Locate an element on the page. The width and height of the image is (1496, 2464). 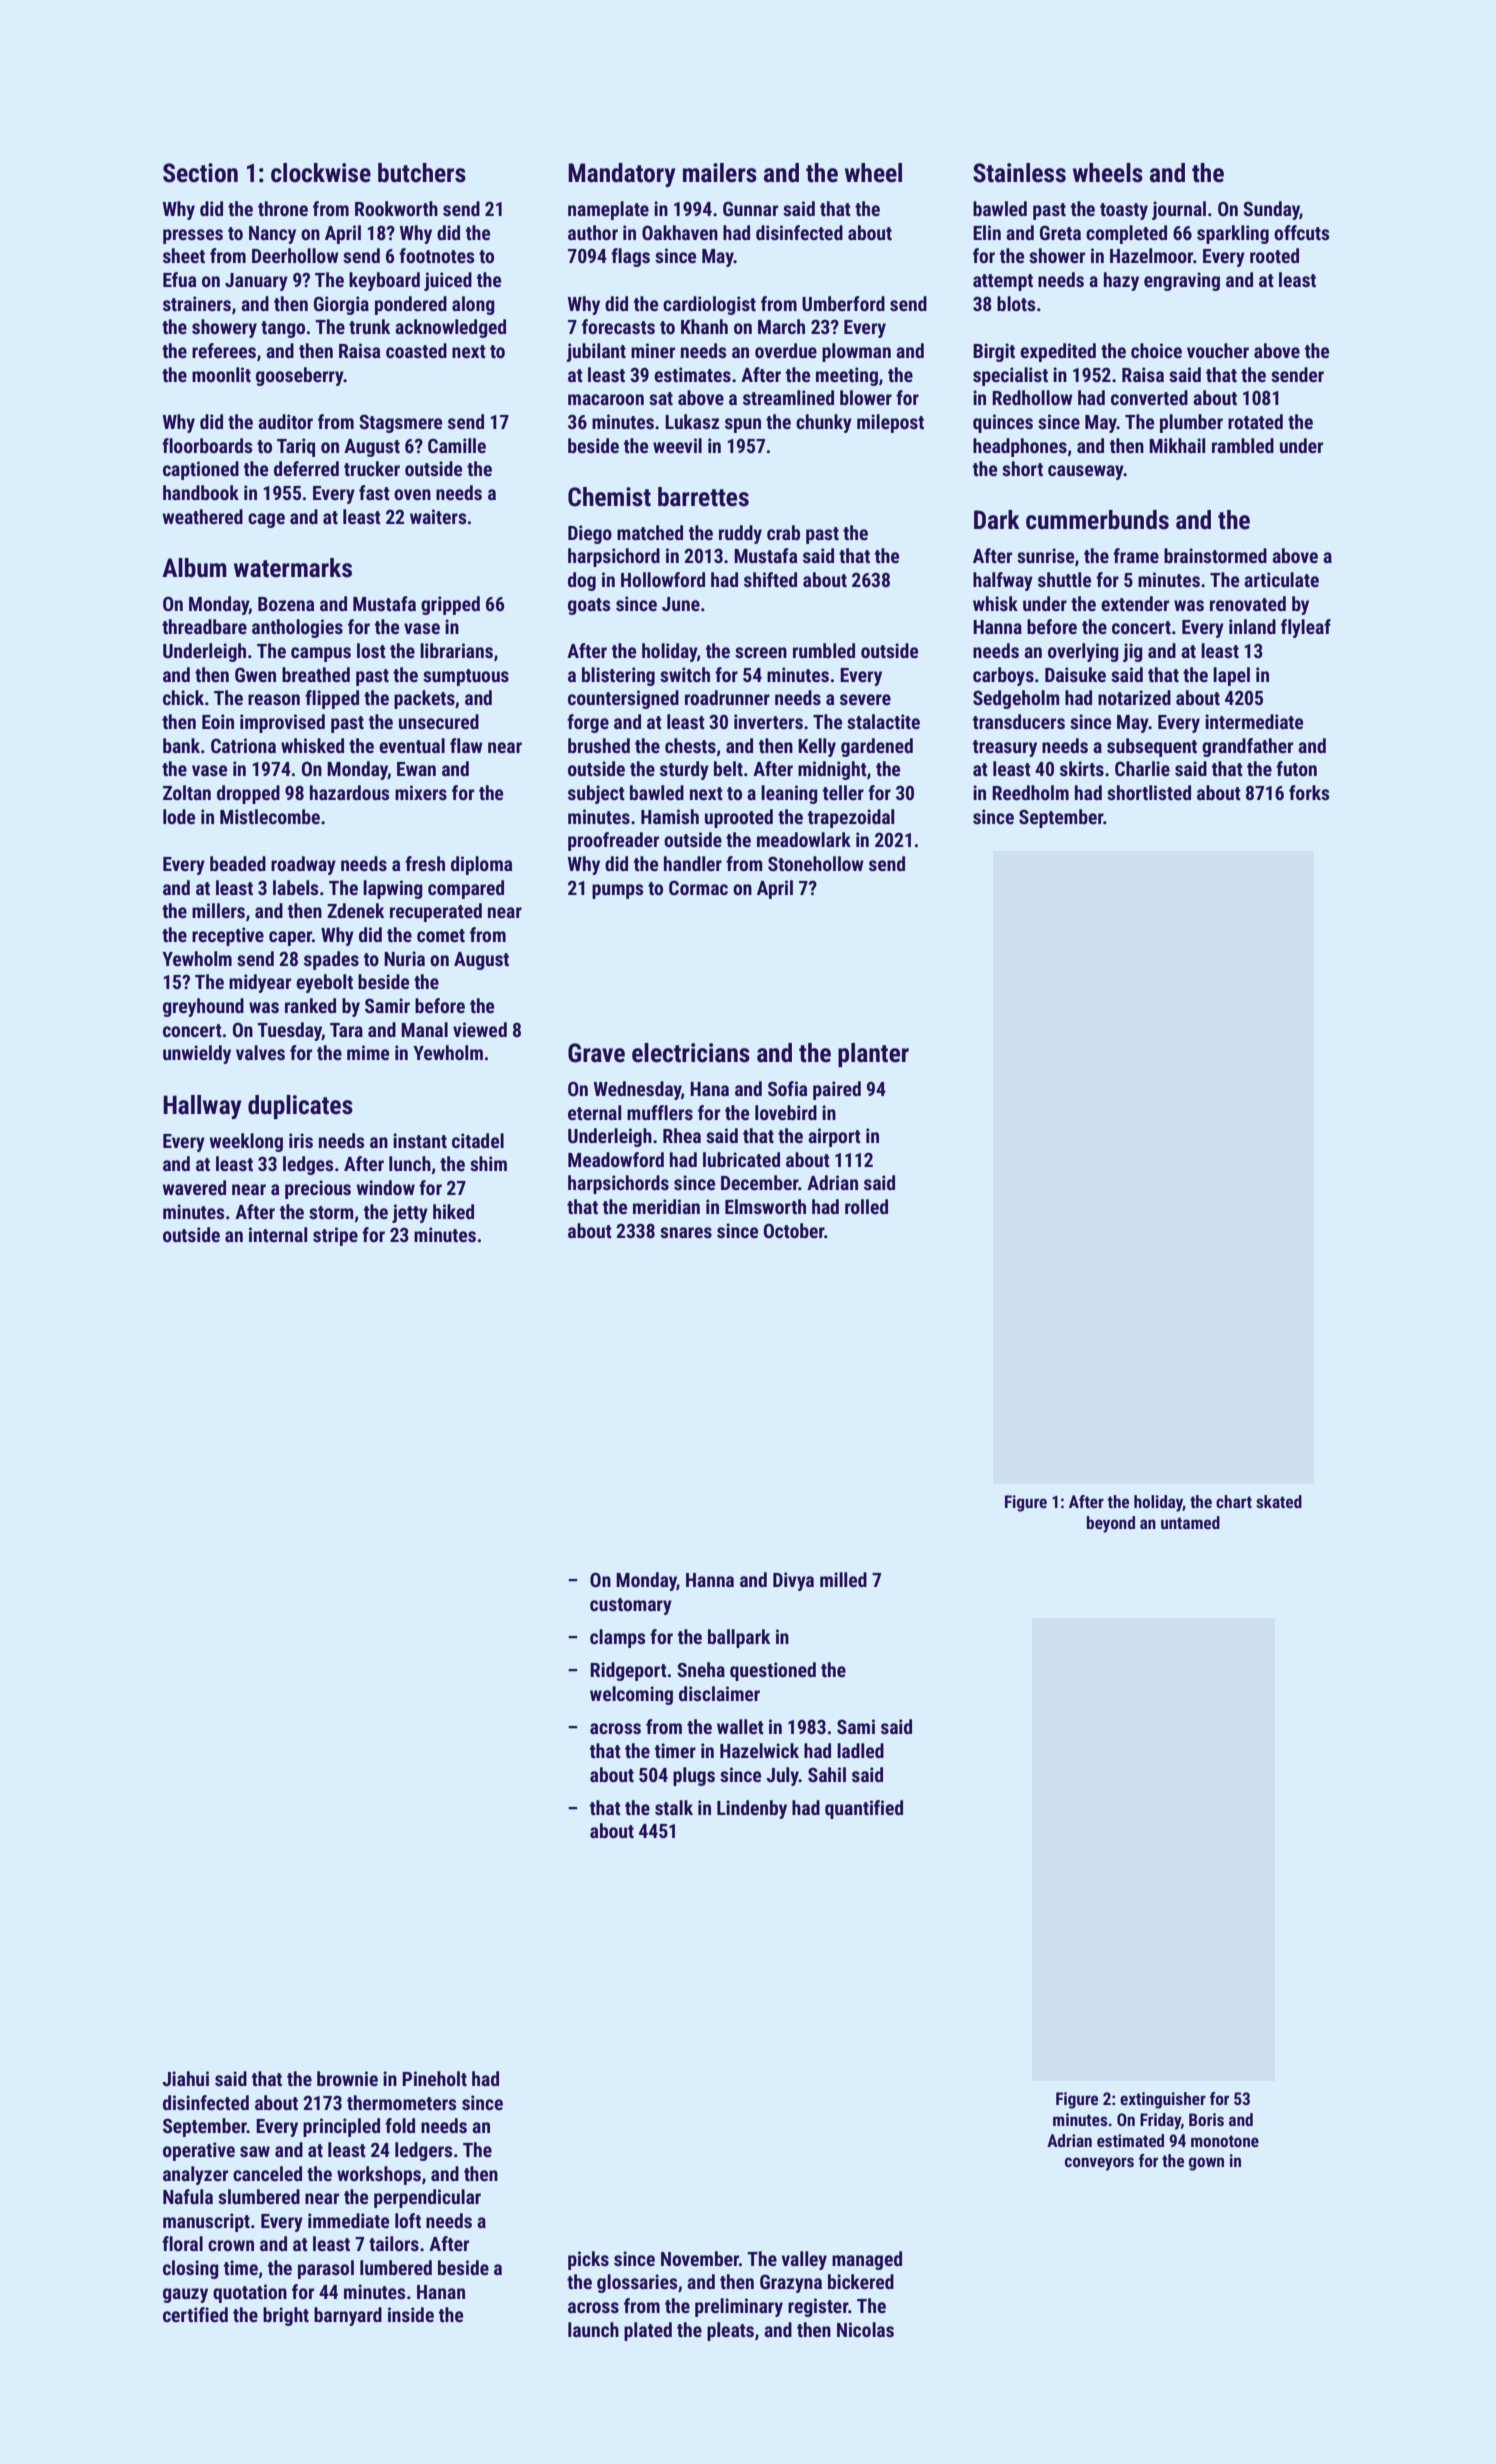
Jiahui is located at coordinates (185, 2078).
